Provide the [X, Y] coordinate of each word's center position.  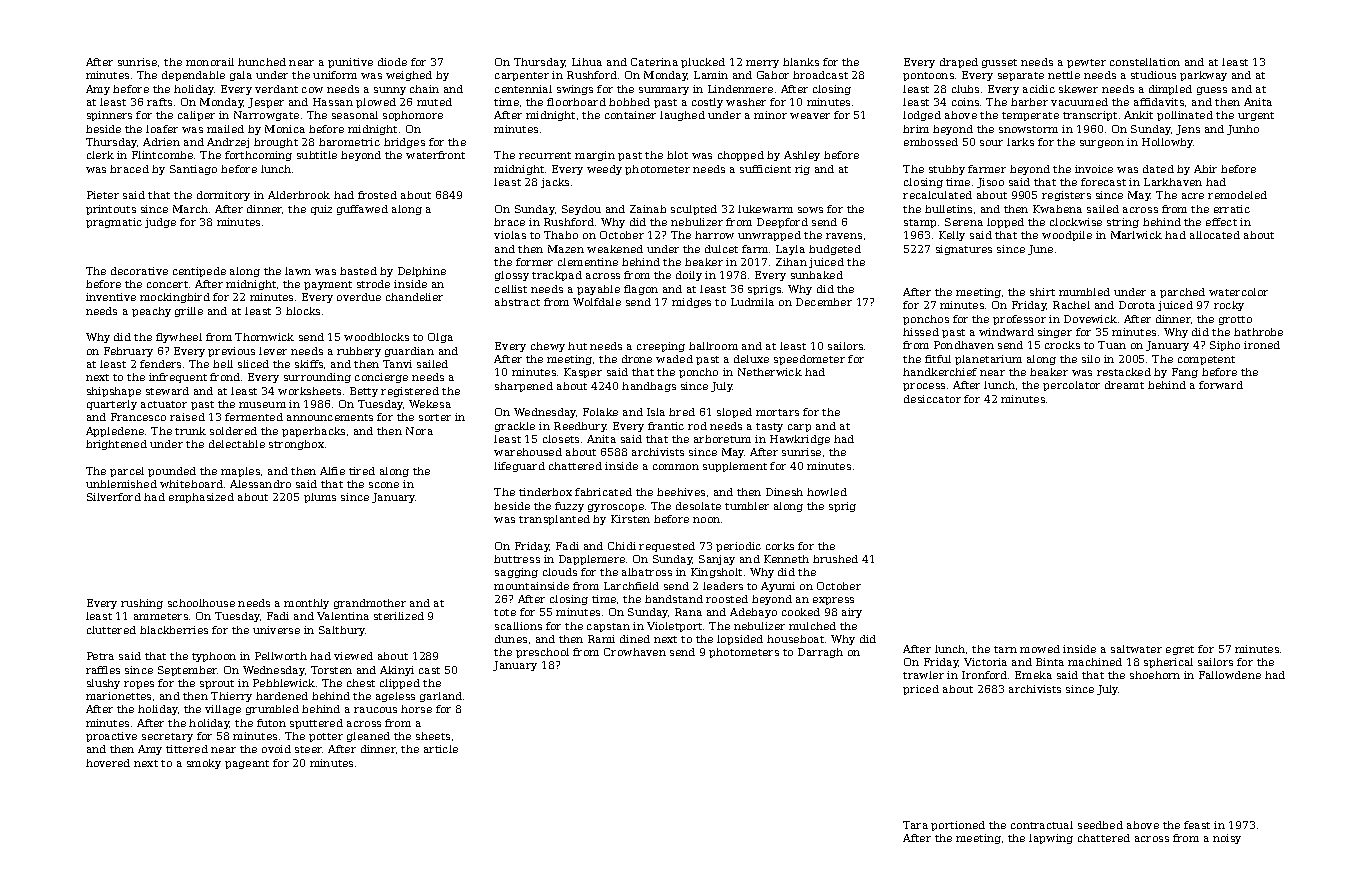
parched [1182, 293]
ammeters [161, 616]
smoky [204, 764]
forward [1221, 385]
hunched [262, 62]
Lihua [587, 62]
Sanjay [717, 560]
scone [384, 485]
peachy [151, 312]
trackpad [557, 276]
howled [827, 492]
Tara [915, 825]
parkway [1203, 76]
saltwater [1136, 649]
